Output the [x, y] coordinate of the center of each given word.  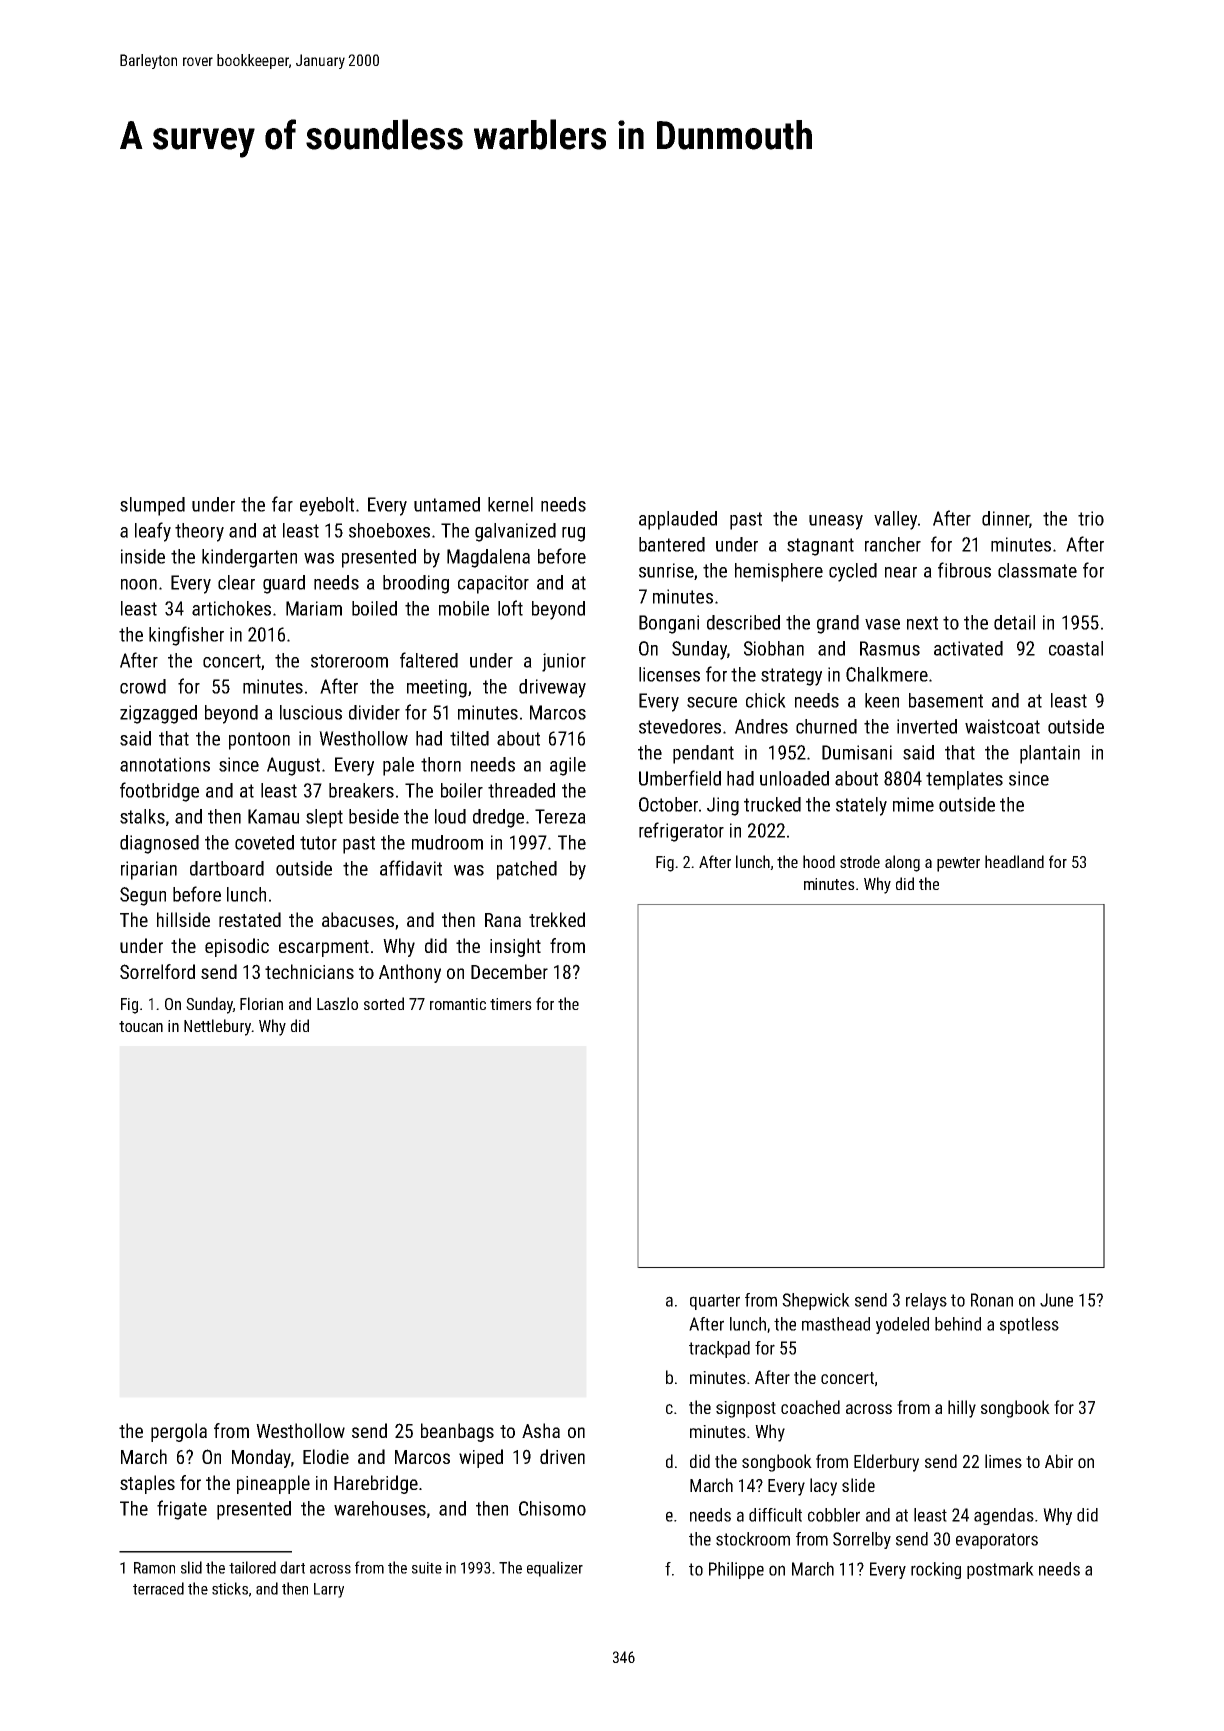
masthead [836, 1324]
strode [860, 861]
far [282, 504]
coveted [264, 842]
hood [819, 861]
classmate [1037, 570]
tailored [252, 1567]
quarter [715, 1302]
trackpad [719, 1349]
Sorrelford [157, 971]
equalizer [555, 1569]
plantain [1050, 754]
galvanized [515, 532]
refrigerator [681, 832]
